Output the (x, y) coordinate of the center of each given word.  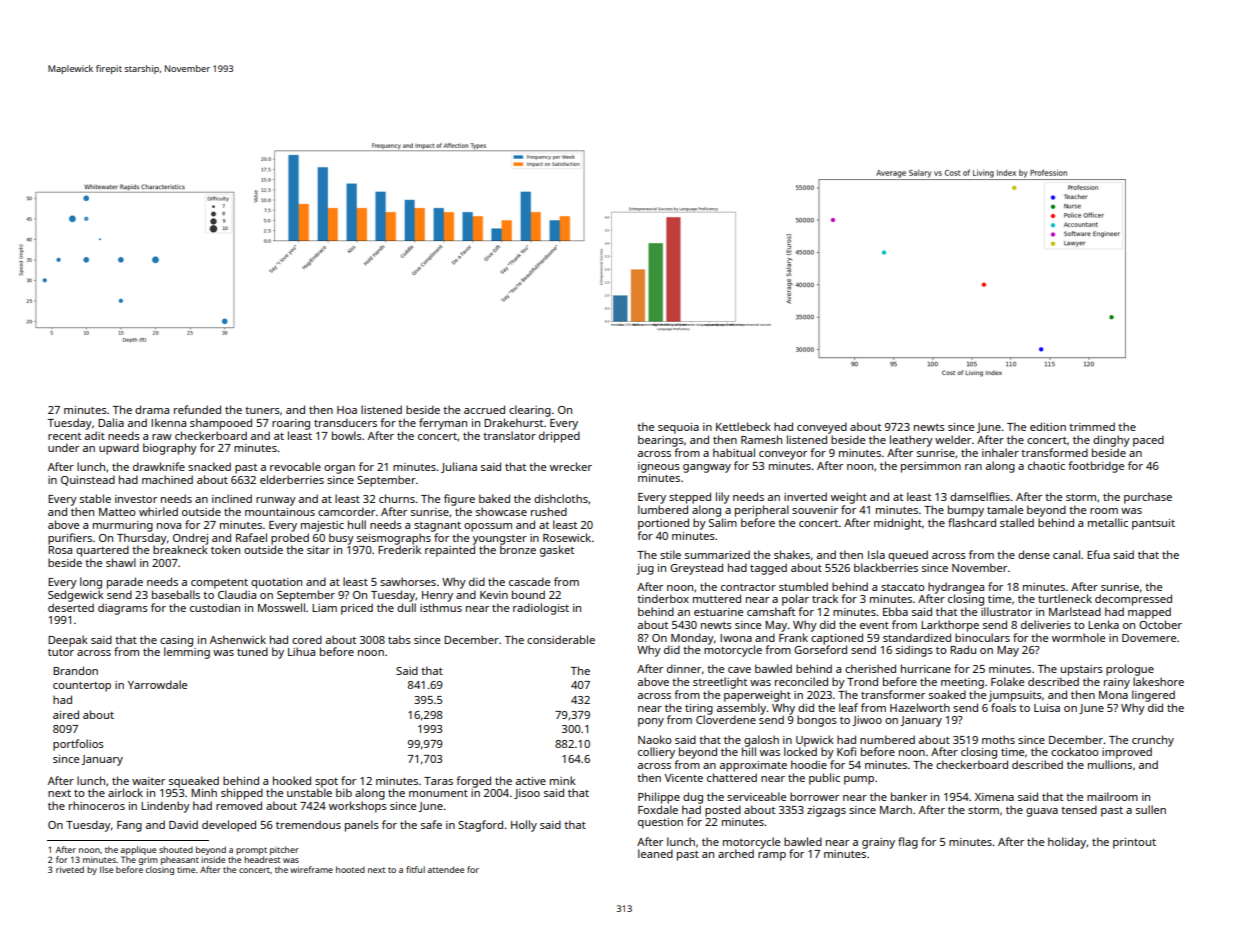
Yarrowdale (157, 684)
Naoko (655, 739)
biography (170, 449)
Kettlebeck (743, 426)
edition (1048, 426)
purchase (1148, 498)
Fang (129, 826)
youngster (500, 540)
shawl (121, 562)
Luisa (1047, 708)
